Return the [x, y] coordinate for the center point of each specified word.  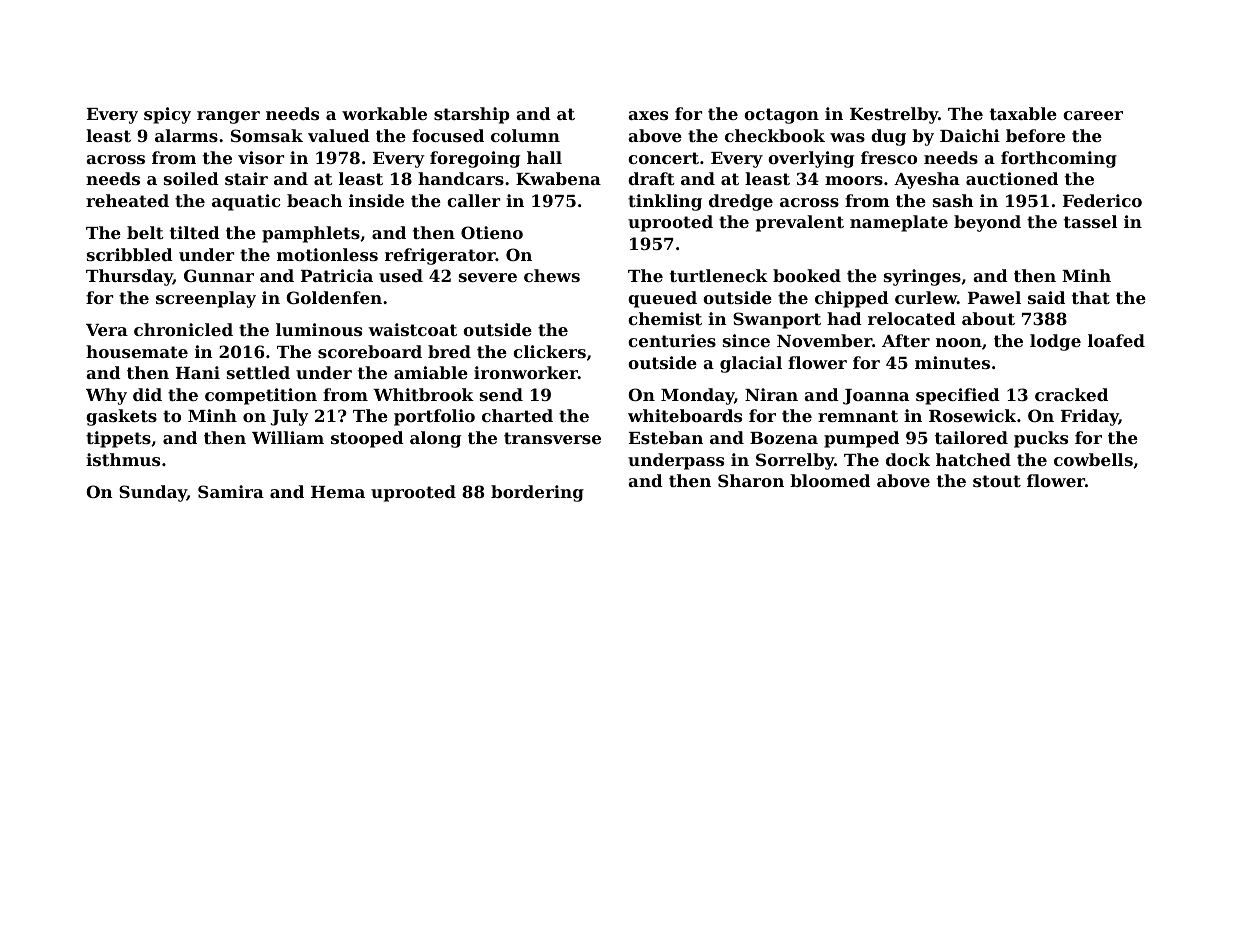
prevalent [800, 223]
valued [339, 135]
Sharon [751, 480]
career [1093, 115]
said [1046, 297]
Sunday [153, 493]
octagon [781, 116]
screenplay [206, 299]
